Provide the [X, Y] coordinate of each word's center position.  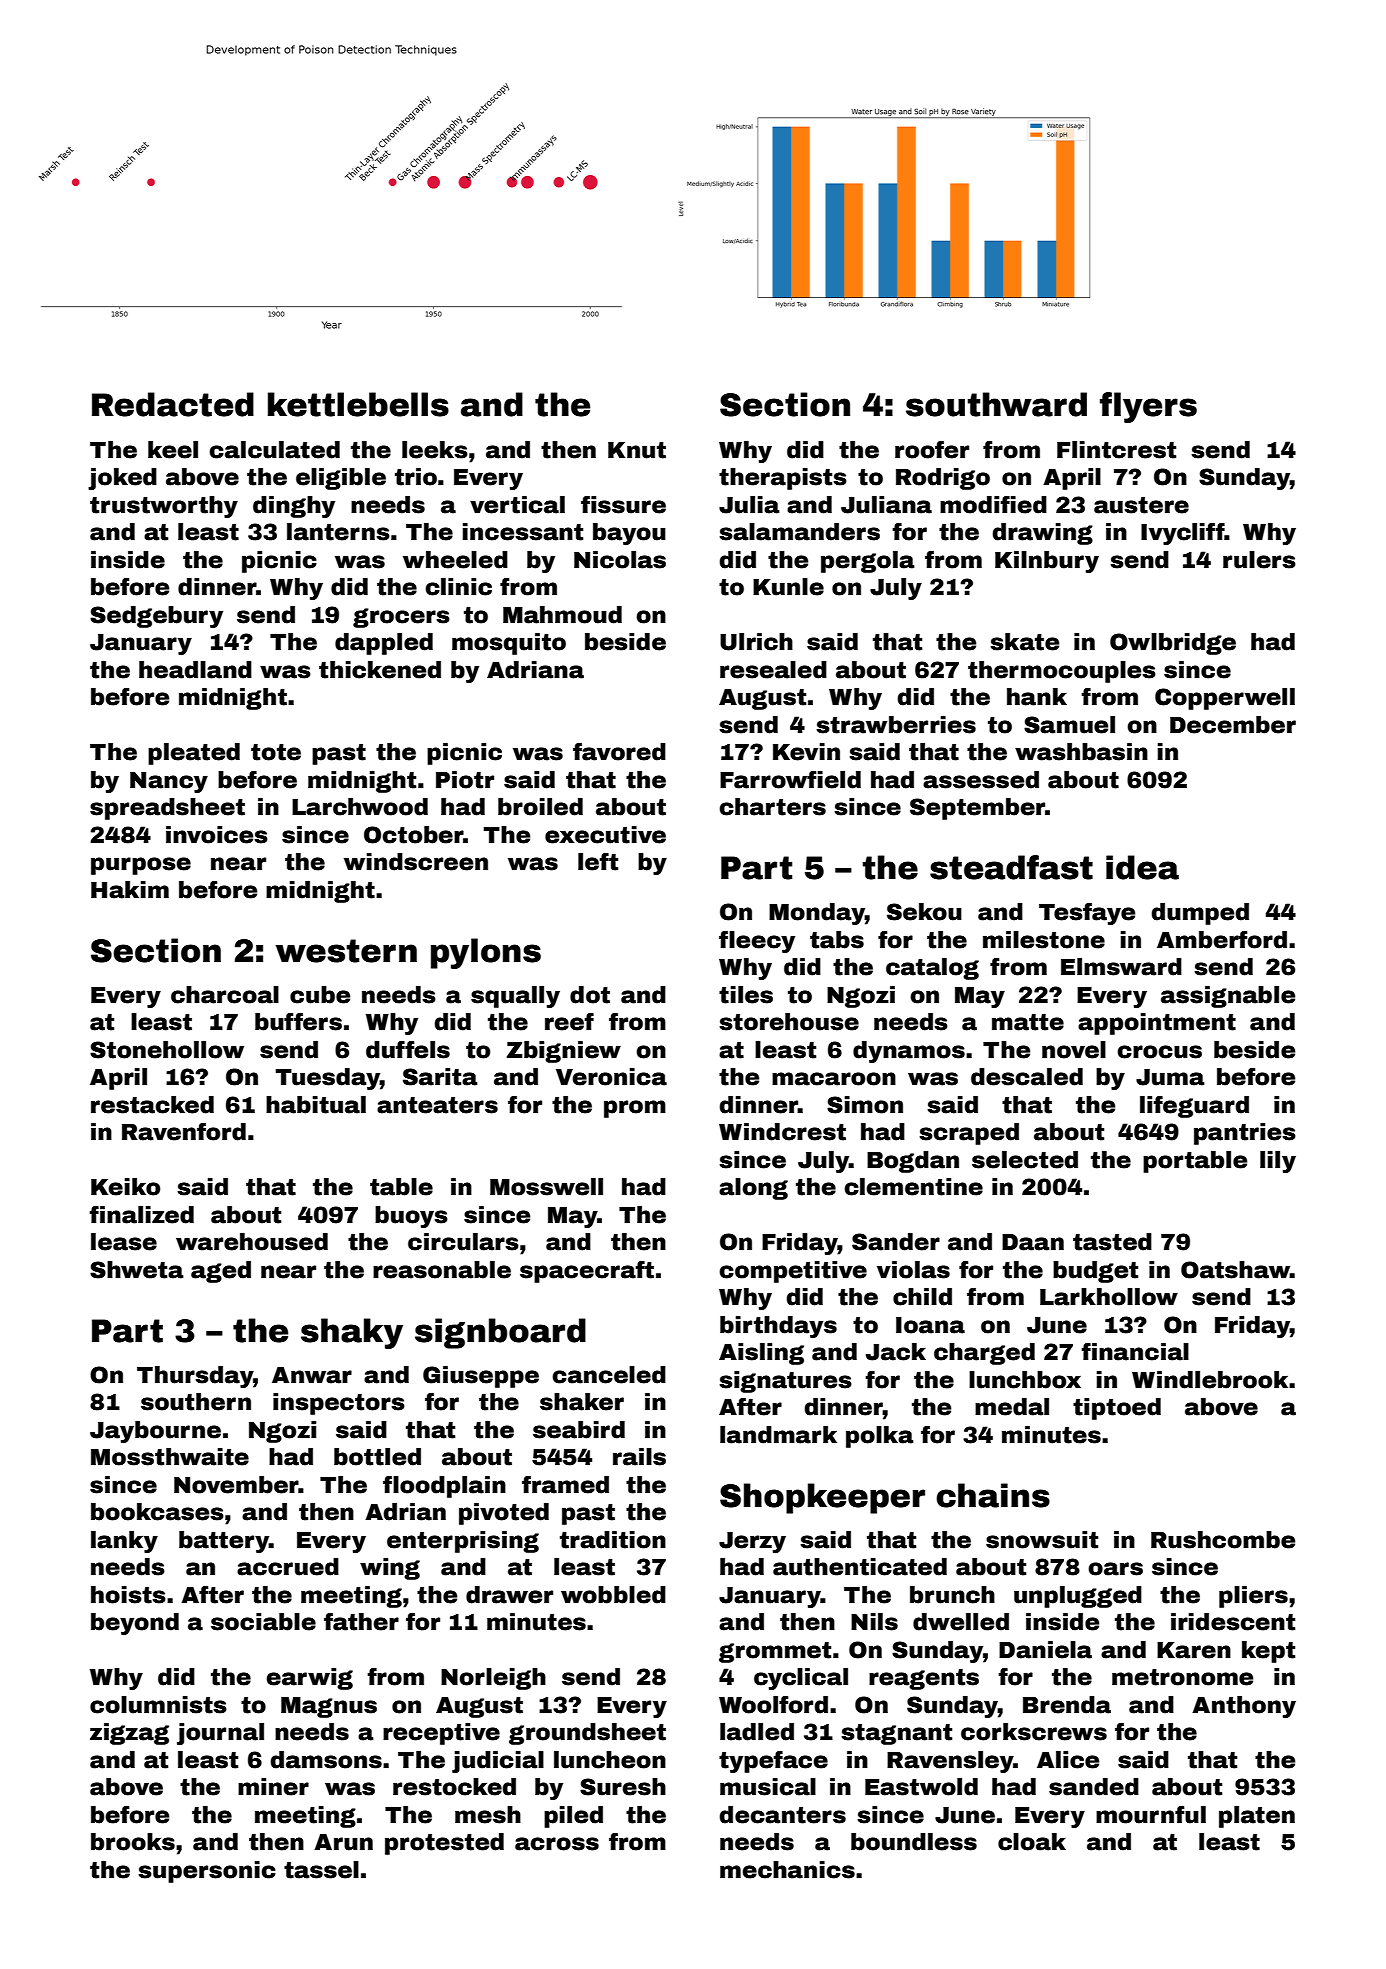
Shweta [137, 1270]
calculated [274, 450]
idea [1142, 867]
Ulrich [756, 642]
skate [1024, 642]
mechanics [787, 1870]
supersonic [207, 1872]
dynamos [909, 1052]
